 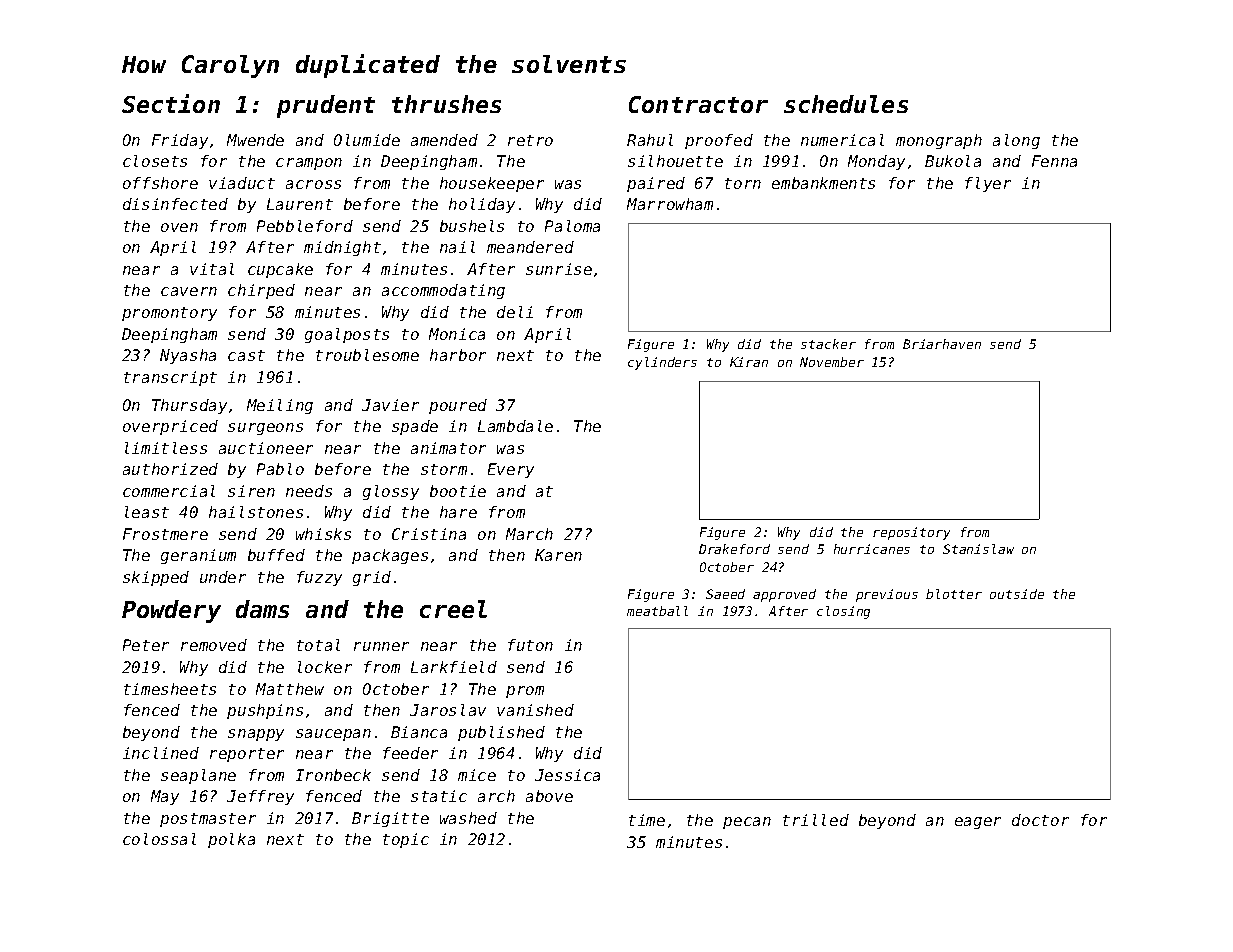 I want to click on Briarhaven, so click(x=942, y=344).
